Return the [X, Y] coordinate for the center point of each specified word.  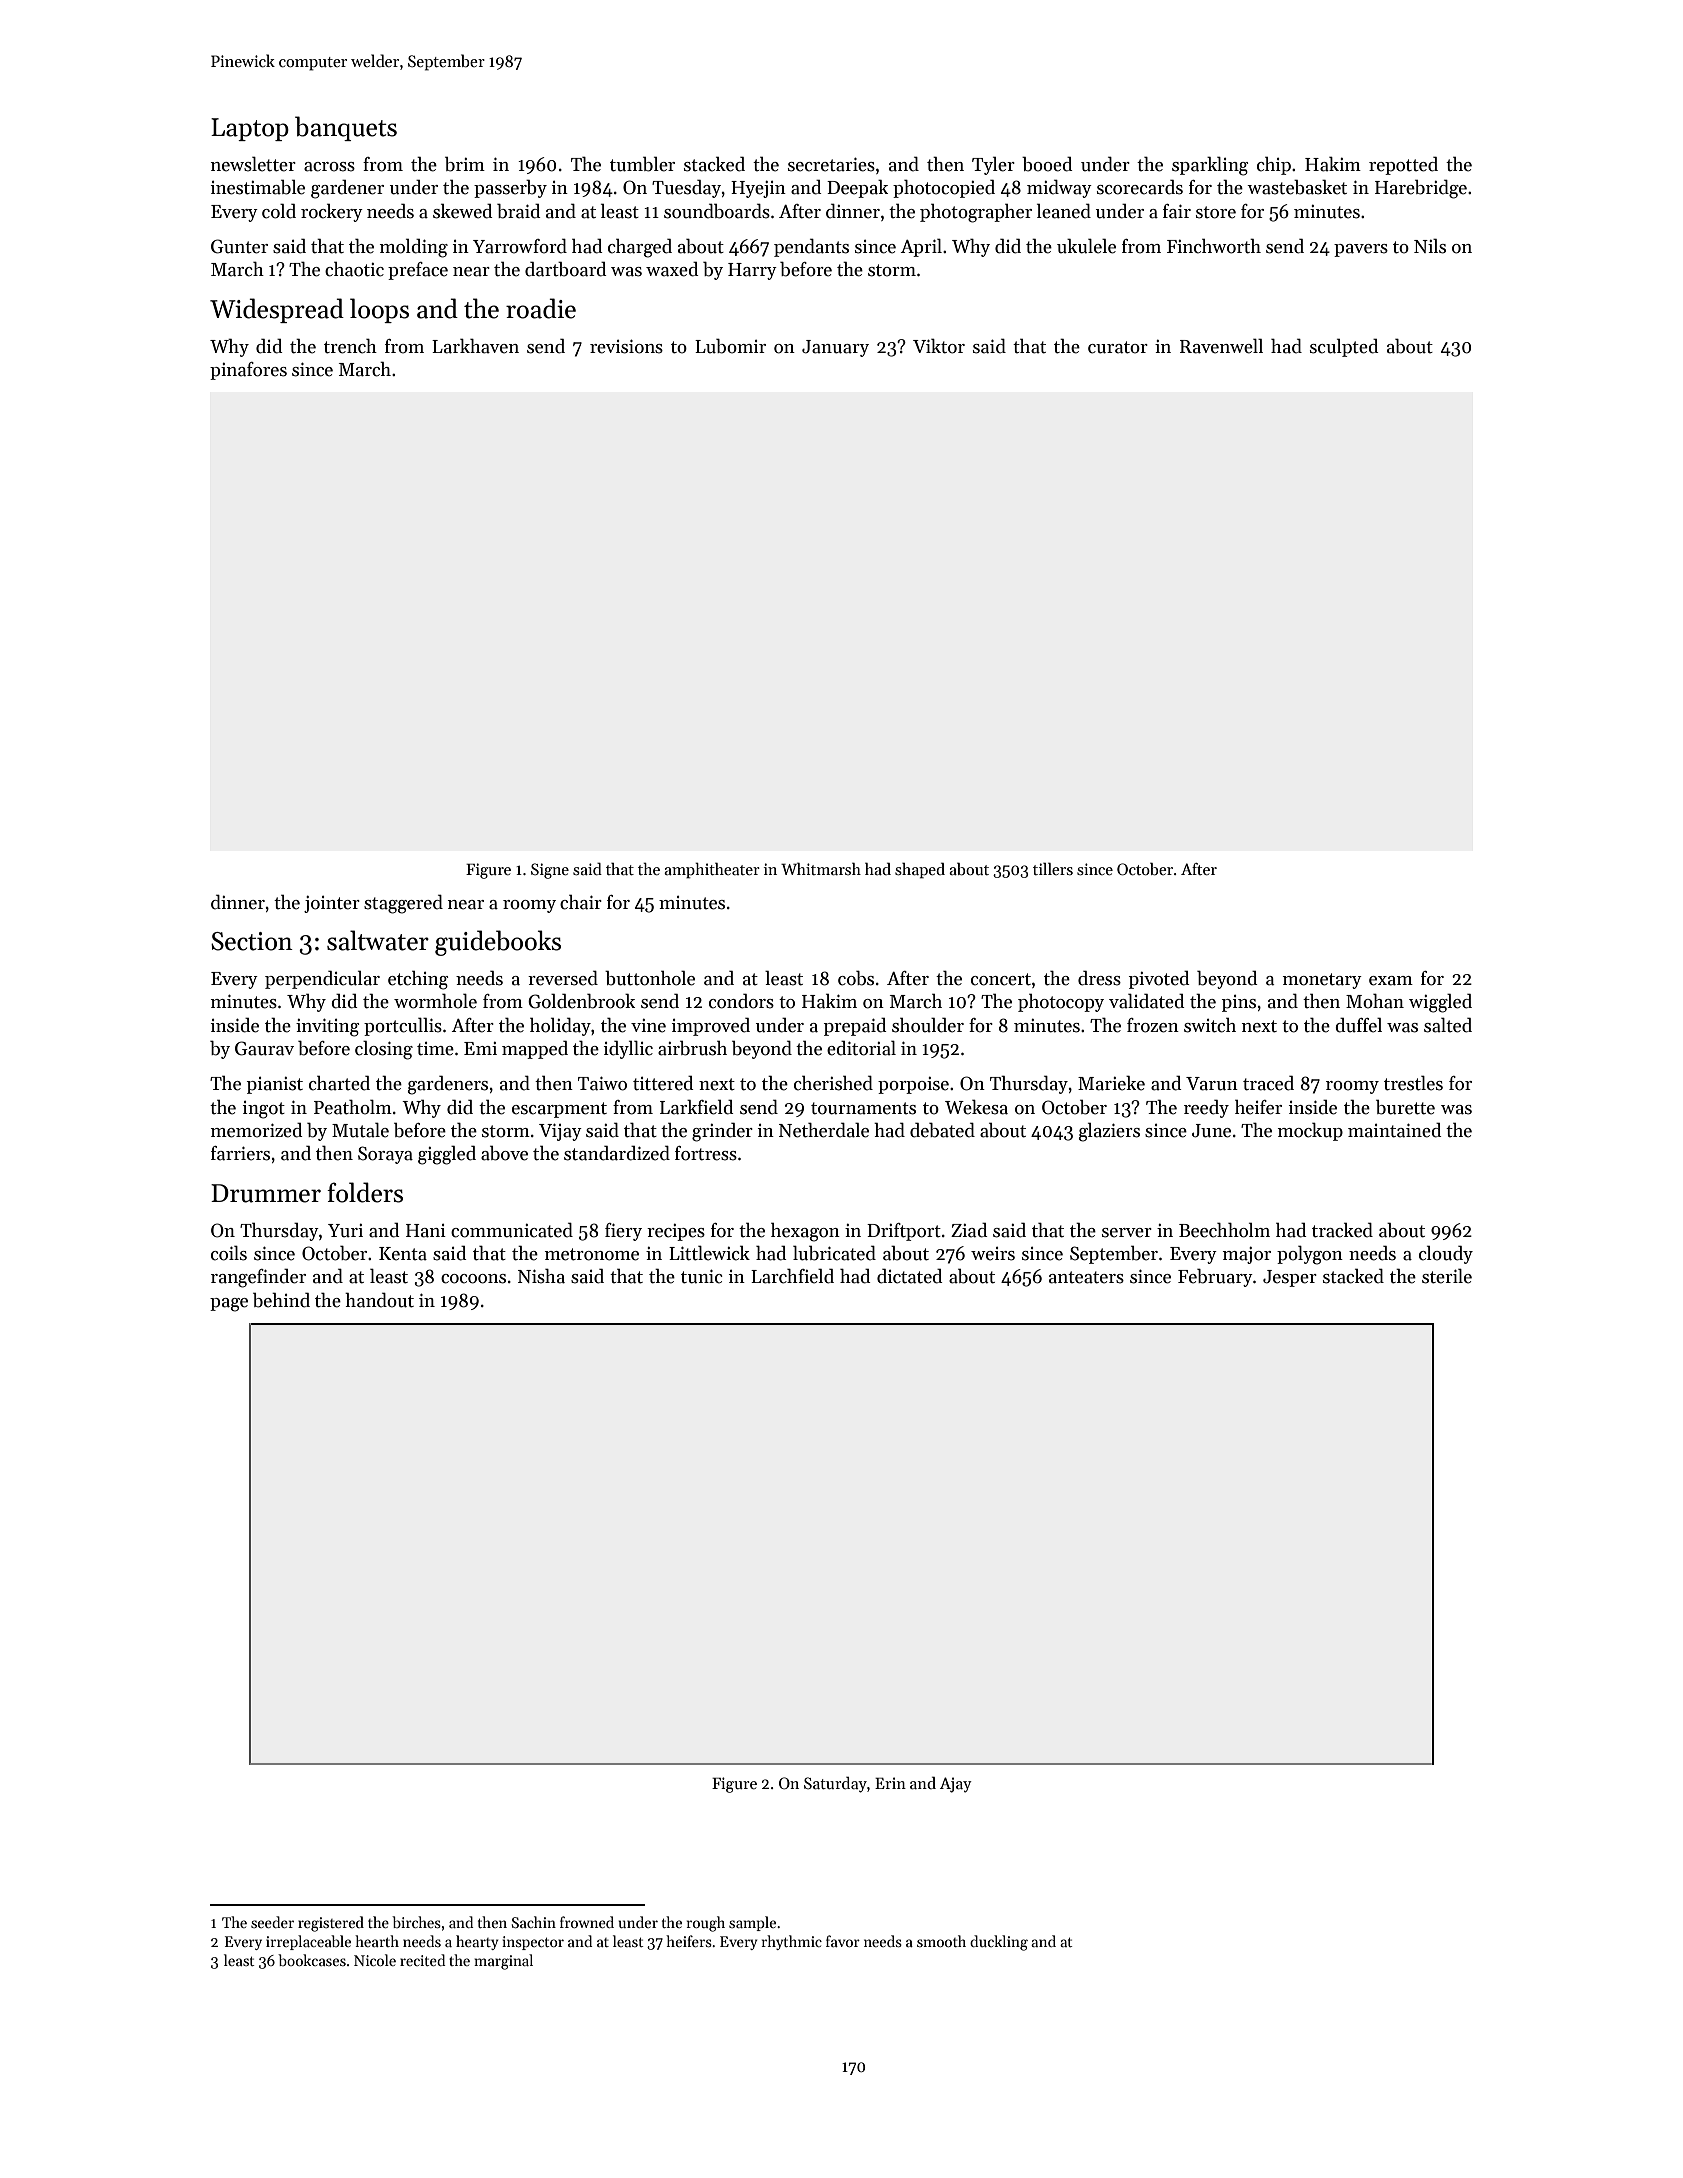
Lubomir [730, 346]
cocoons [473, 1279]
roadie [541, 308]
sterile [1447, 1276]
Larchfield [792, 1276]
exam [1391, 981]
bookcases [312, 1960]
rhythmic [792, 1942]
